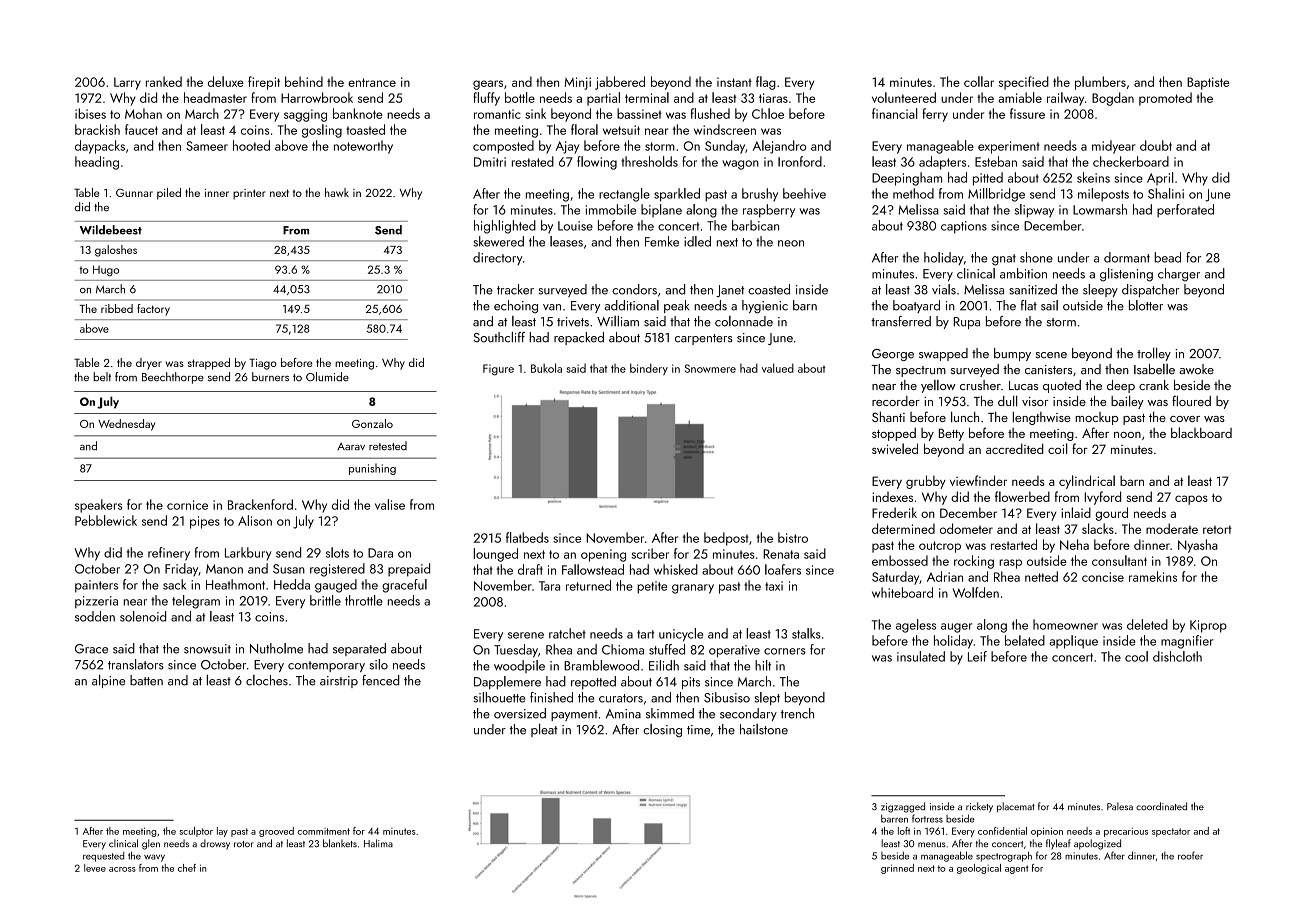 The width and height of the page is (1308, 924). What do you see at coordinates (520, 713) in the page?
I see `oversized` at bounding box center [520, 713].
